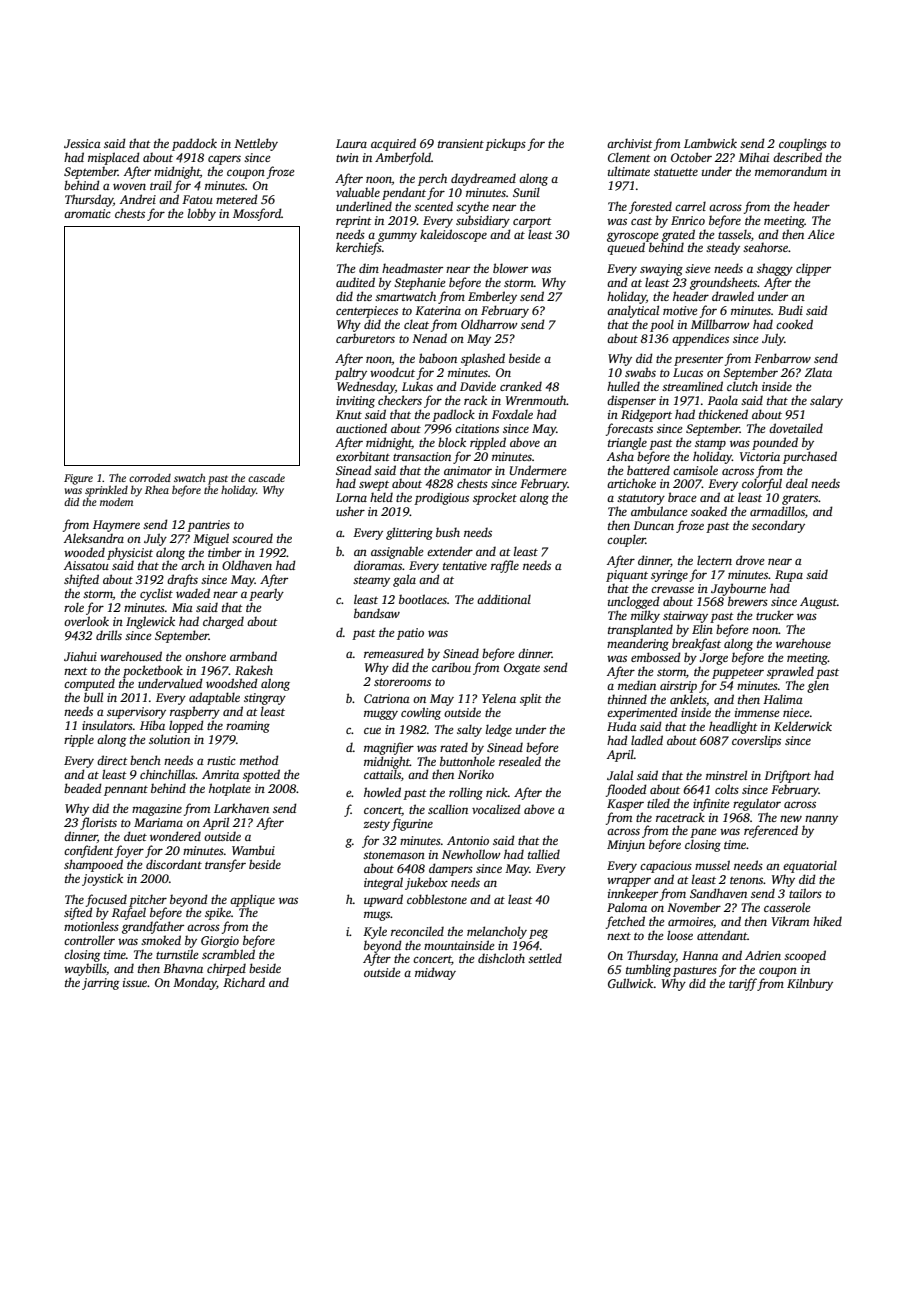  What do you see at coordinates (742, 386) in the screenshot?
I see `clutch` at bounding box center [742, 386].
